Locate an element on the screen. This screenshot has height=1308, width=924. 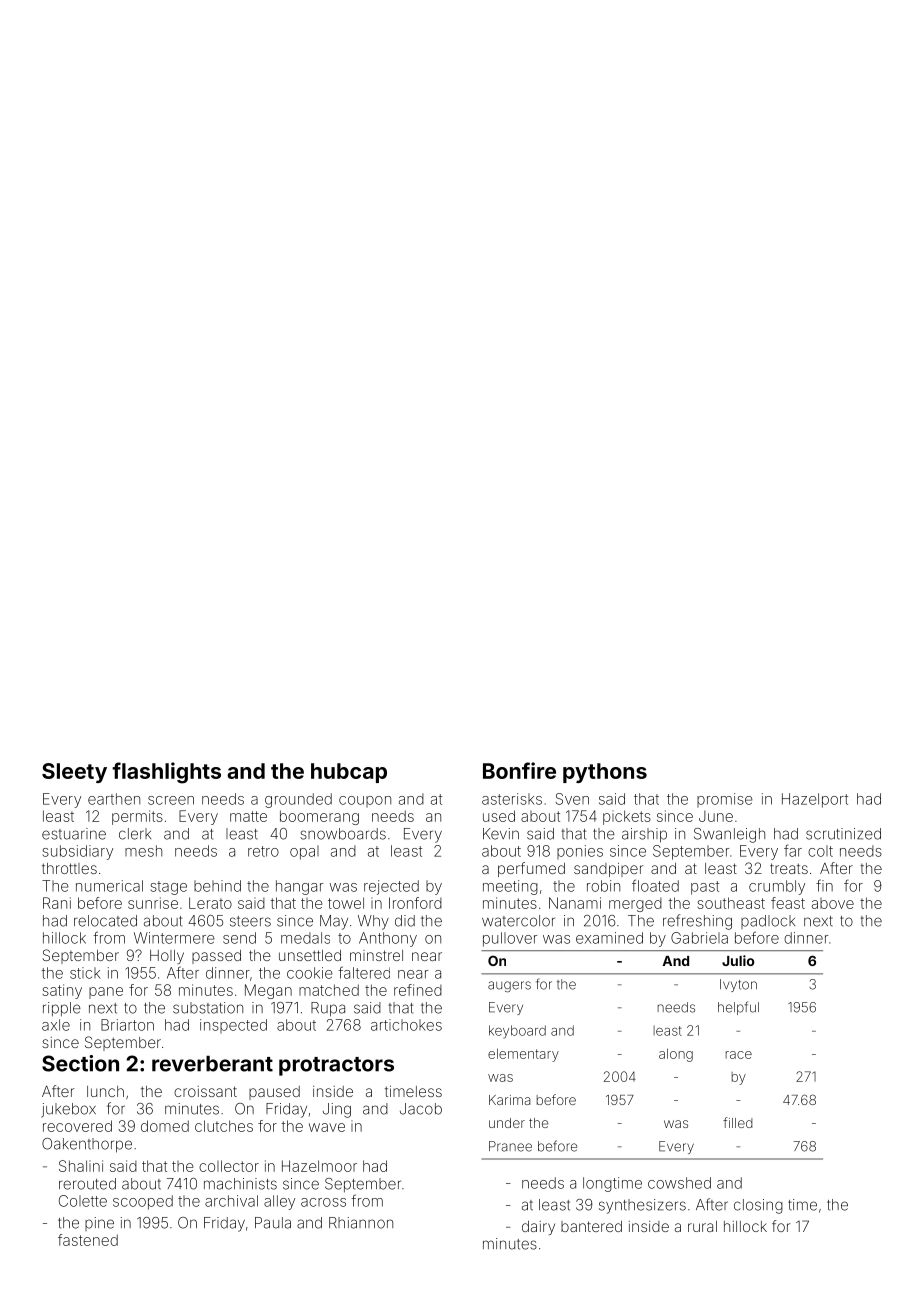
along is located at coordinates (676, 1055).
